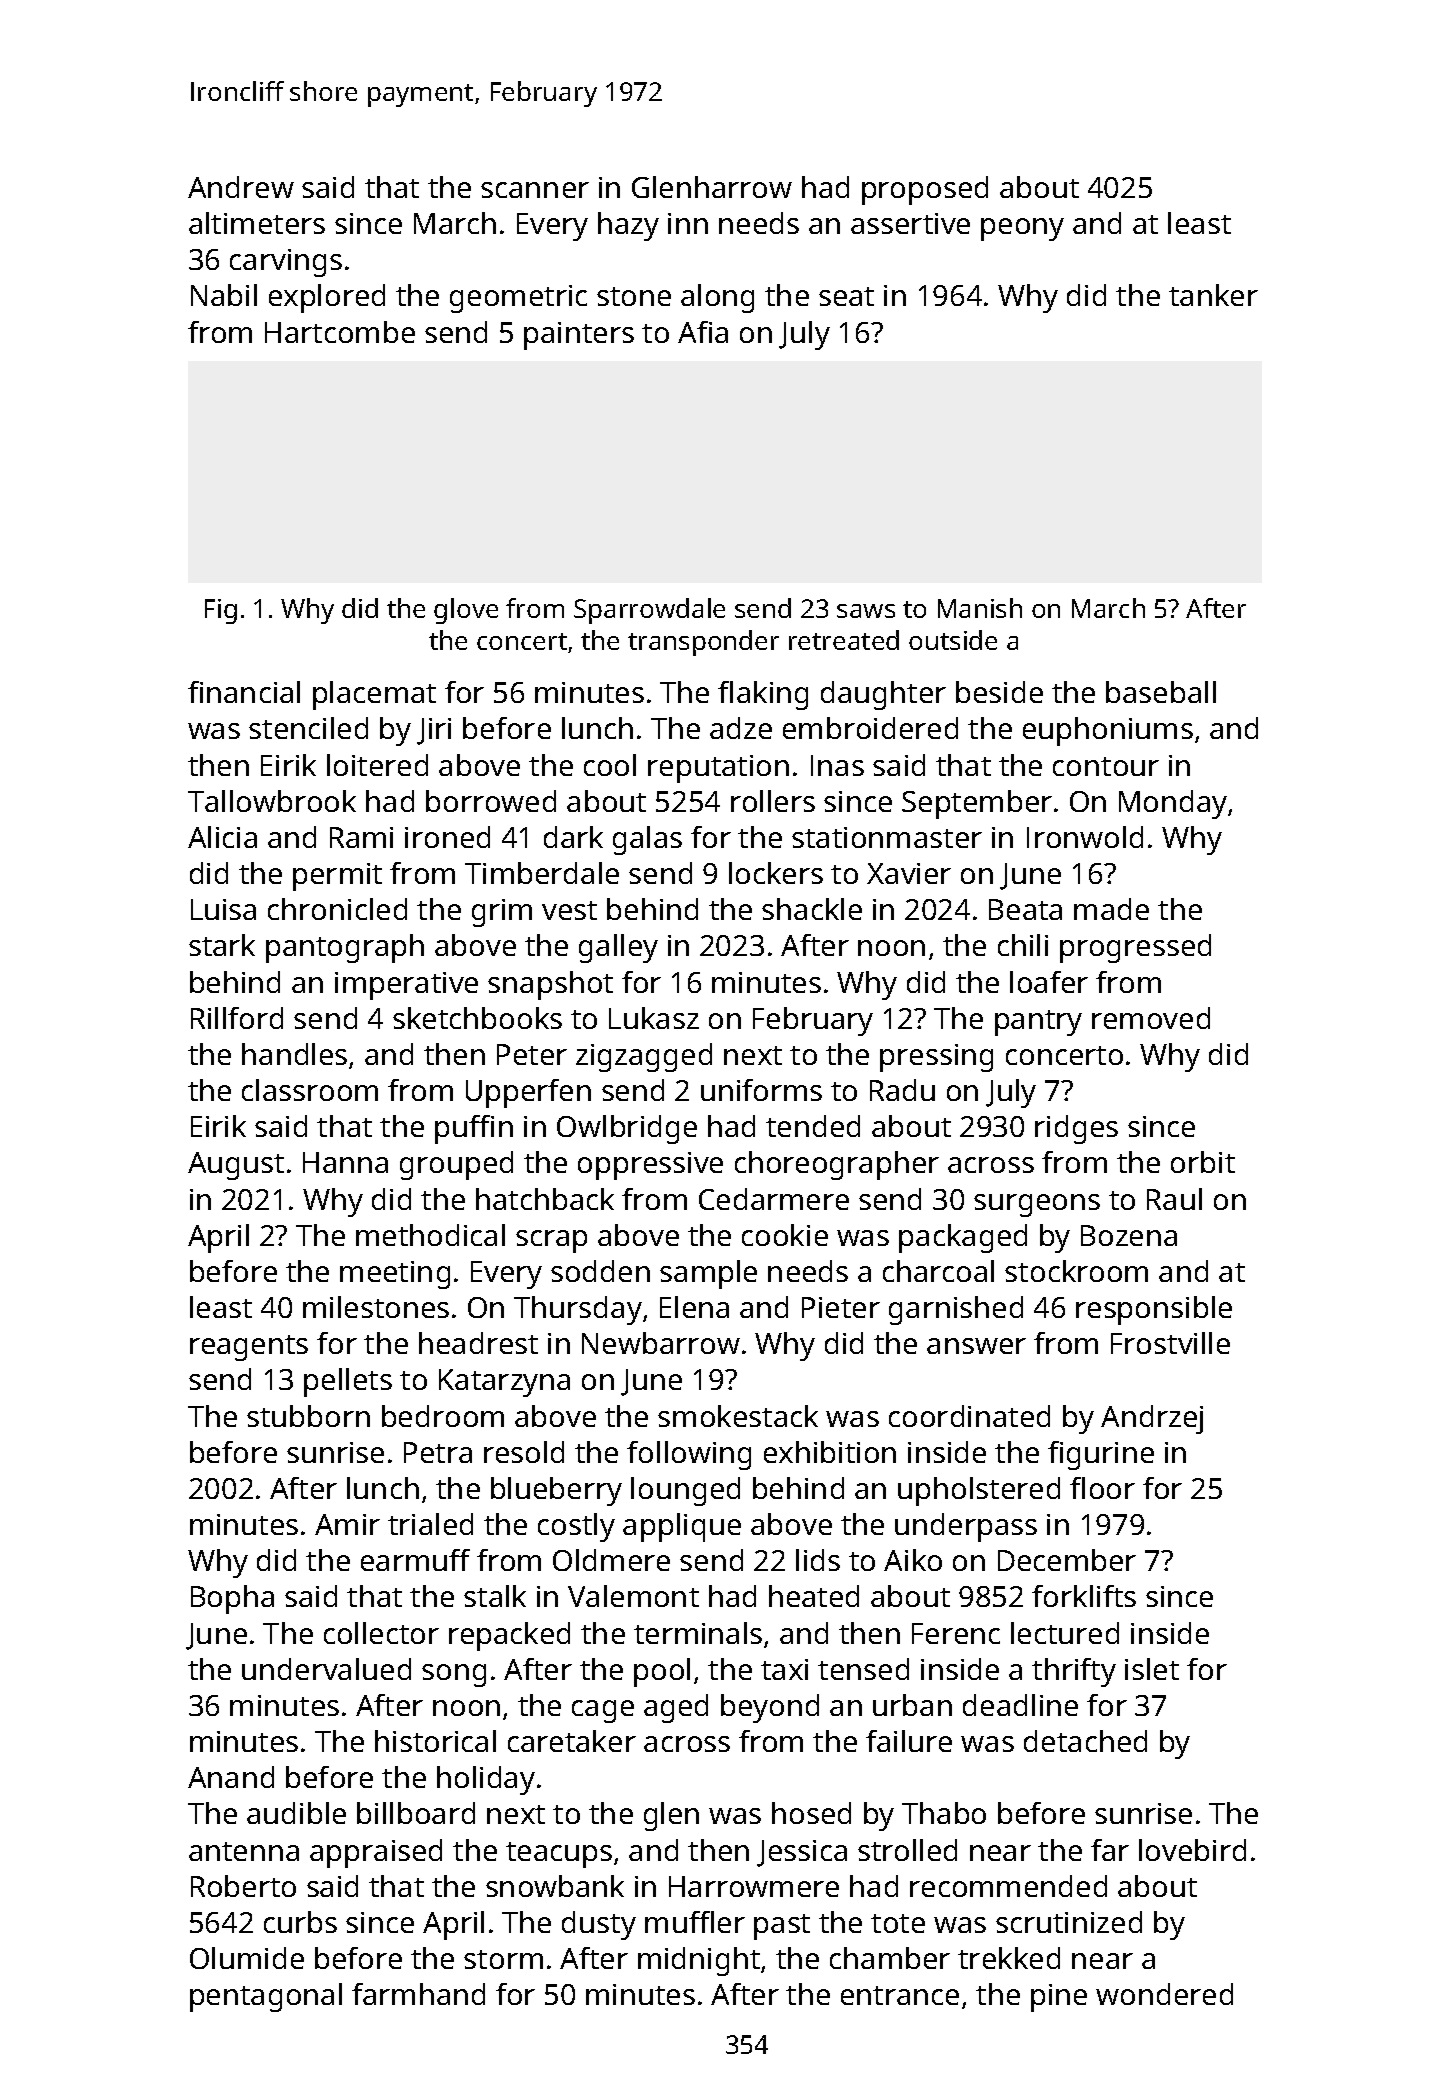 This document has width=1450, height=2100. What do you see at coordinates (703, 332) in the document?
I see `Afia` at bounding box center [703, 332].
